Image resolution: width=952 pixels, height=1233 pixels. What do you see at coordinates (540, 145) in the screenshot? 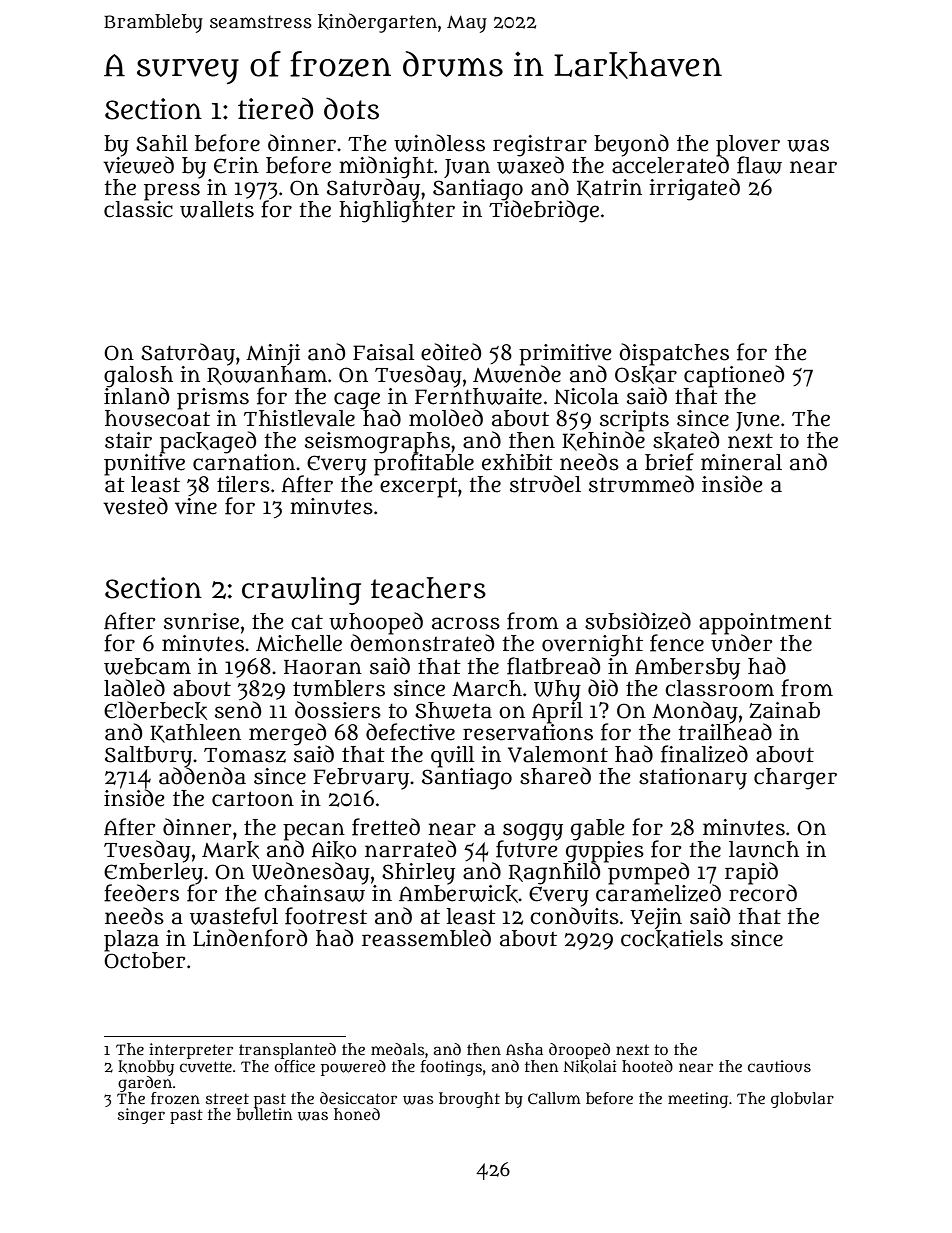
I see `registrar` at bounding box center [540, 145].
